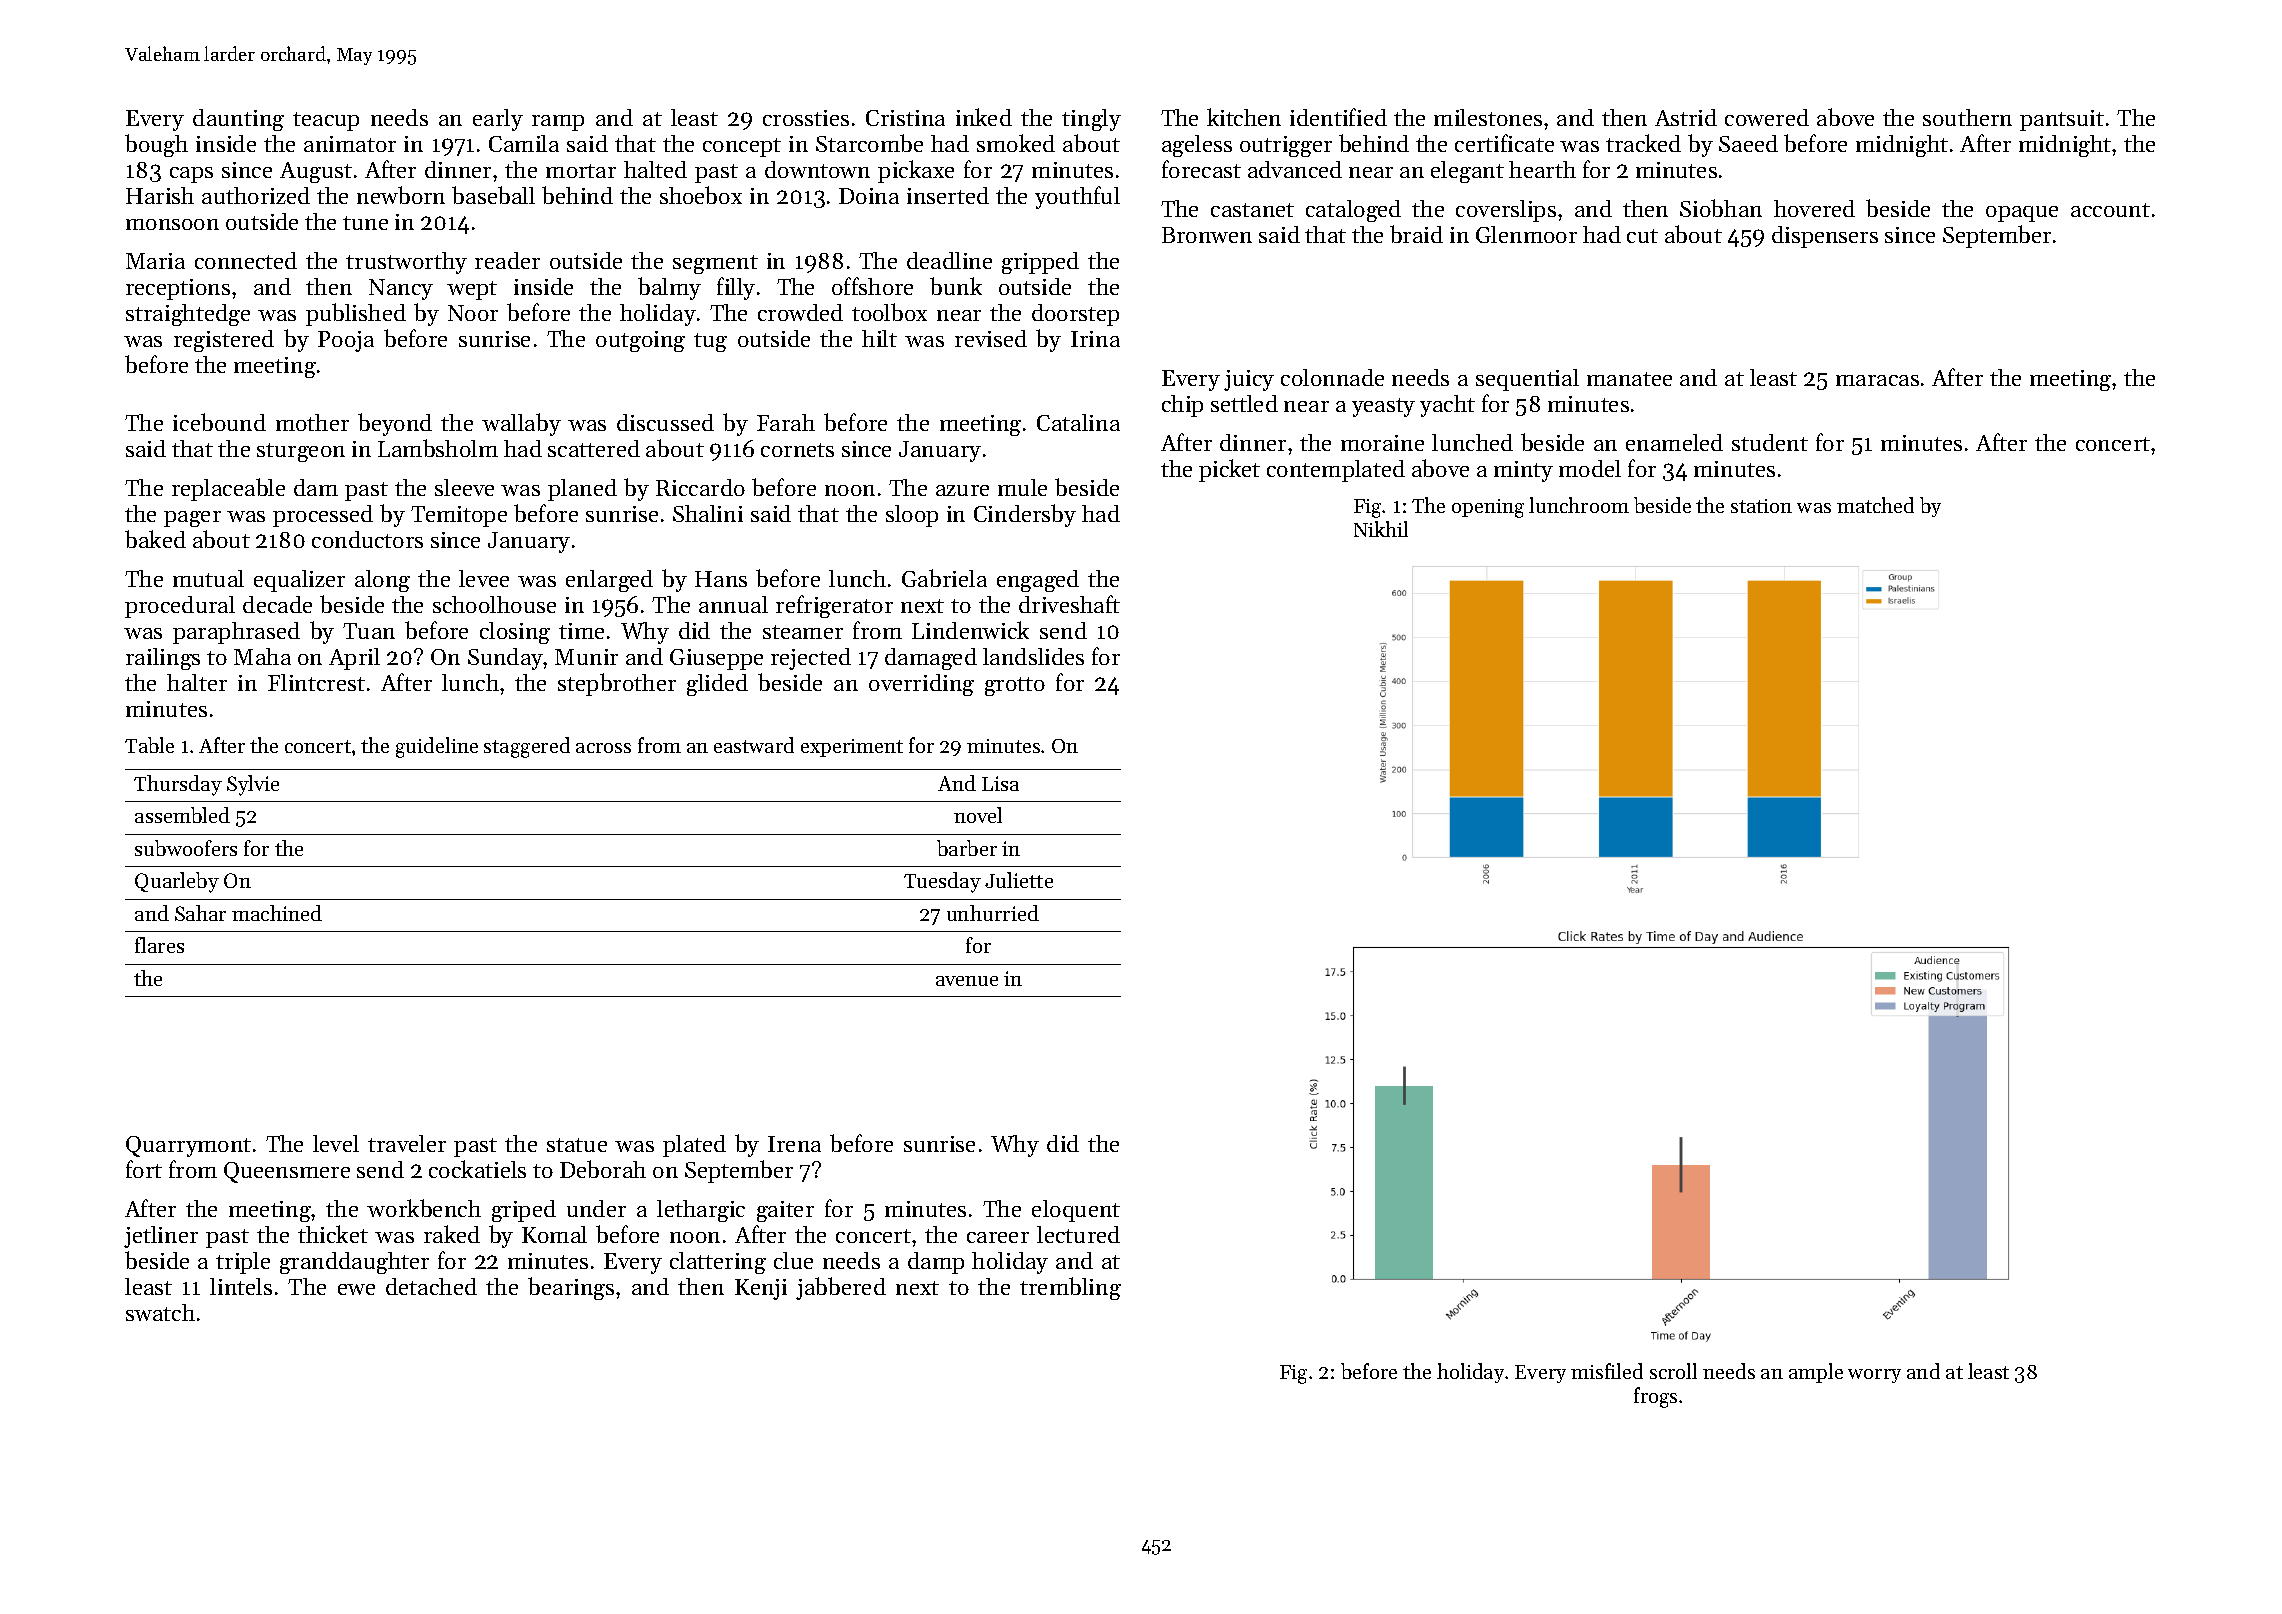 The image size is (2282, 1614). What do you see at coordinates (967, 981) in the screenshot?
I see `avenue` at bounding box center [967, 981].
